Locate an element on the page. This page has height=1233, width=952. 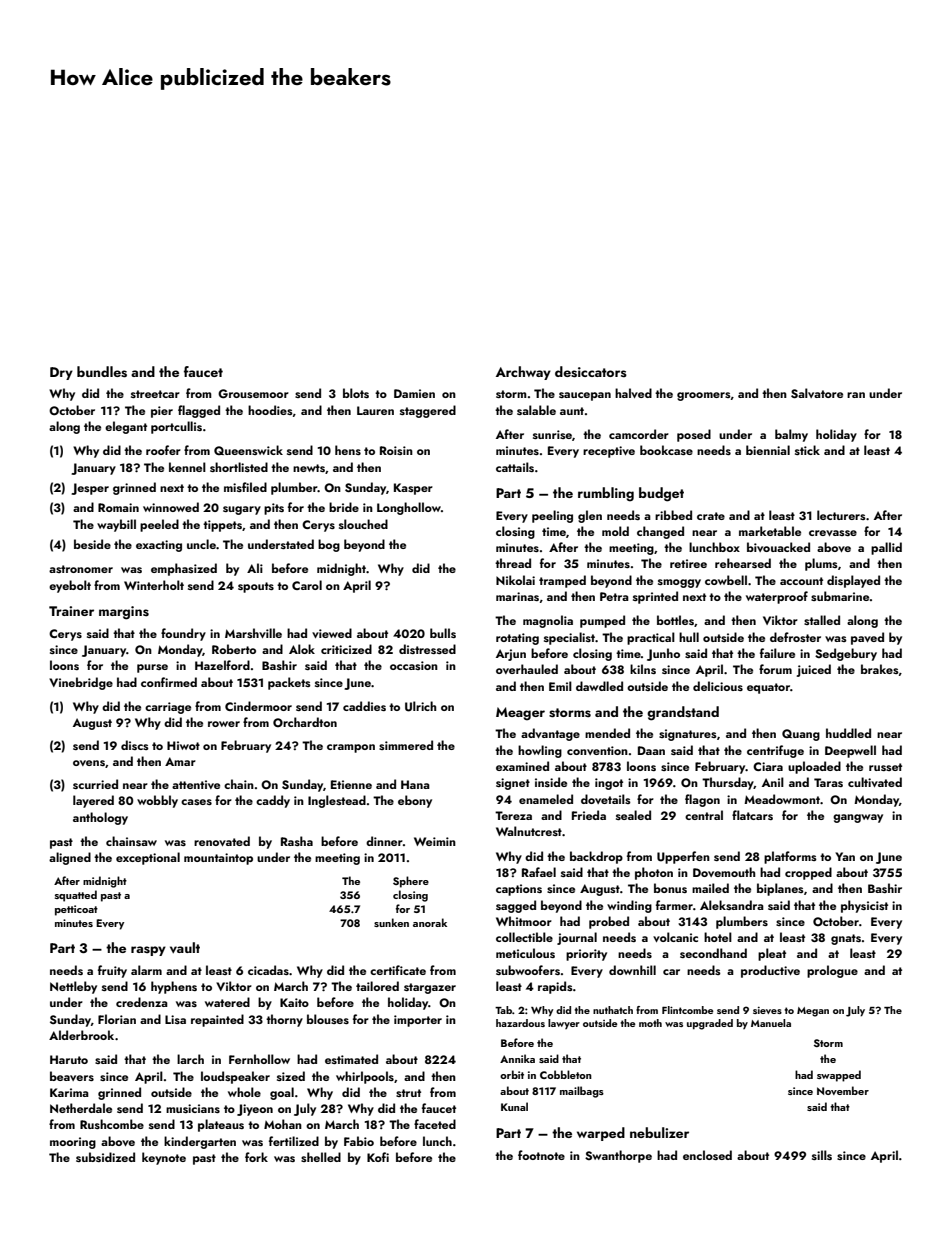
anorak is located at coordinates (430, 922).
